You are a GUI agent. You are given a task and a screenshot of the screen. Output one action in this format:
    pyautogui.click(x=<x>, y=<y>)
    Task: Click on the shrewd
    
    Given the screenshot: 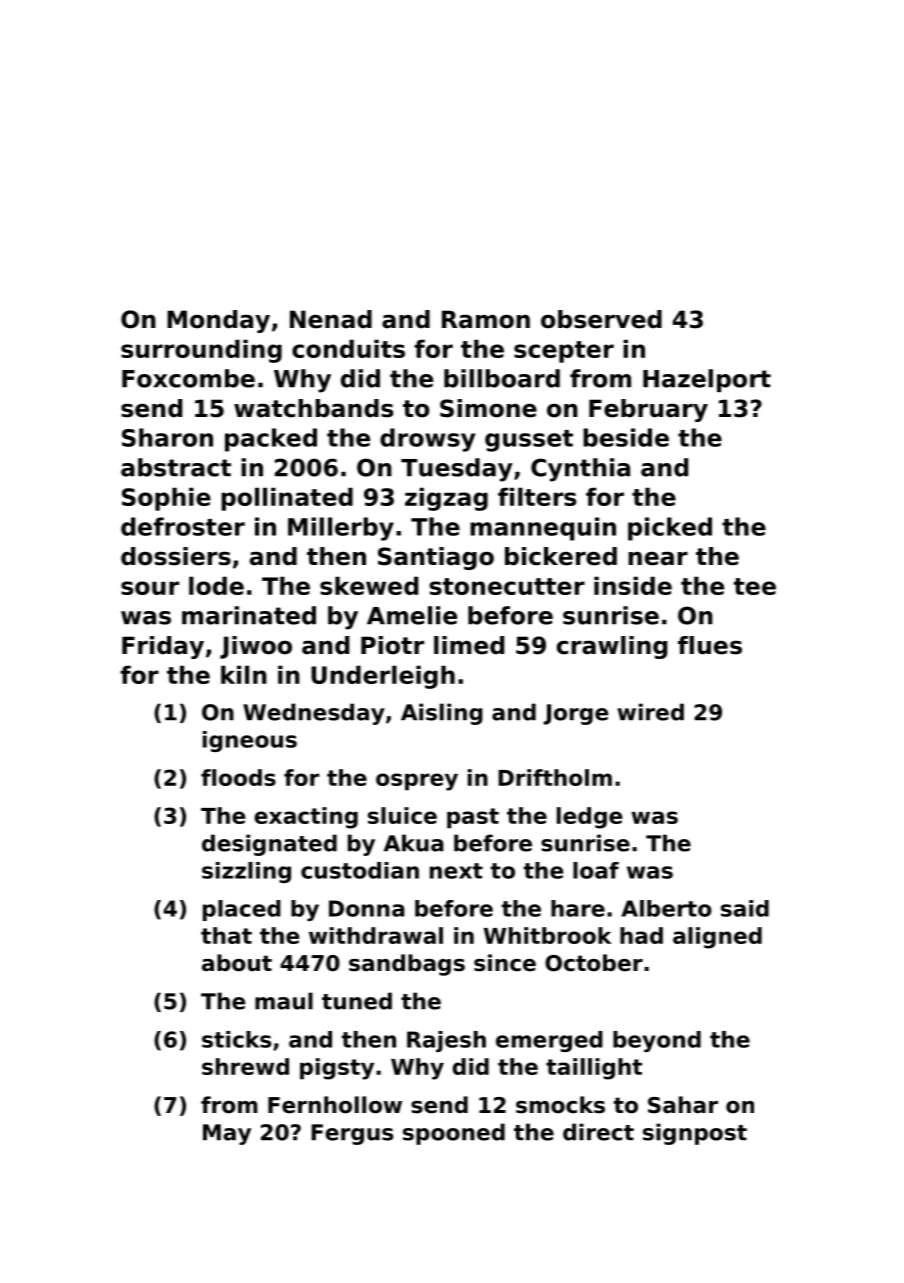 What is the action you would take?
    pyautogui.click(x=245, y=1066)
